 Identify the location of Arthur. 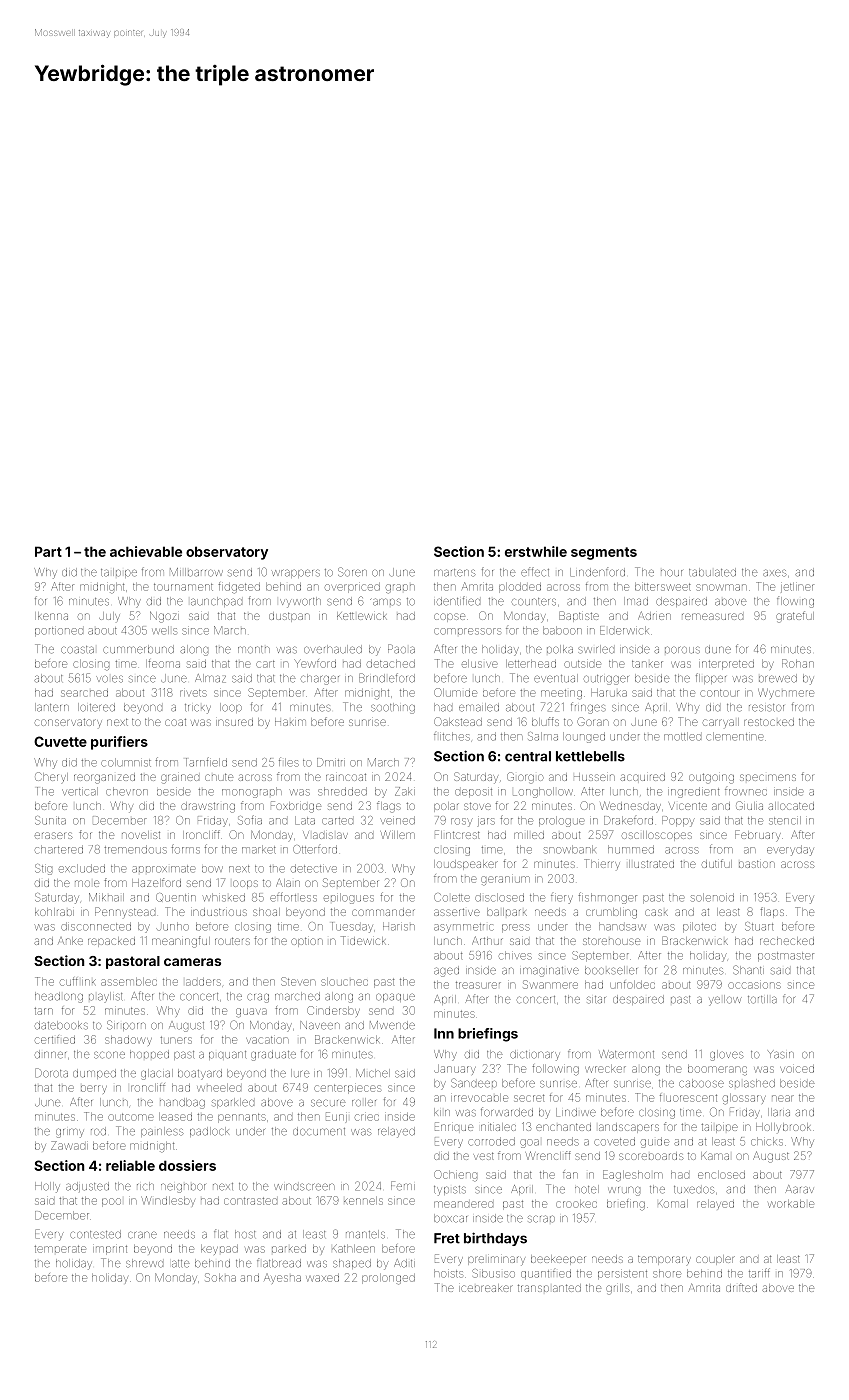
(487, 940).
